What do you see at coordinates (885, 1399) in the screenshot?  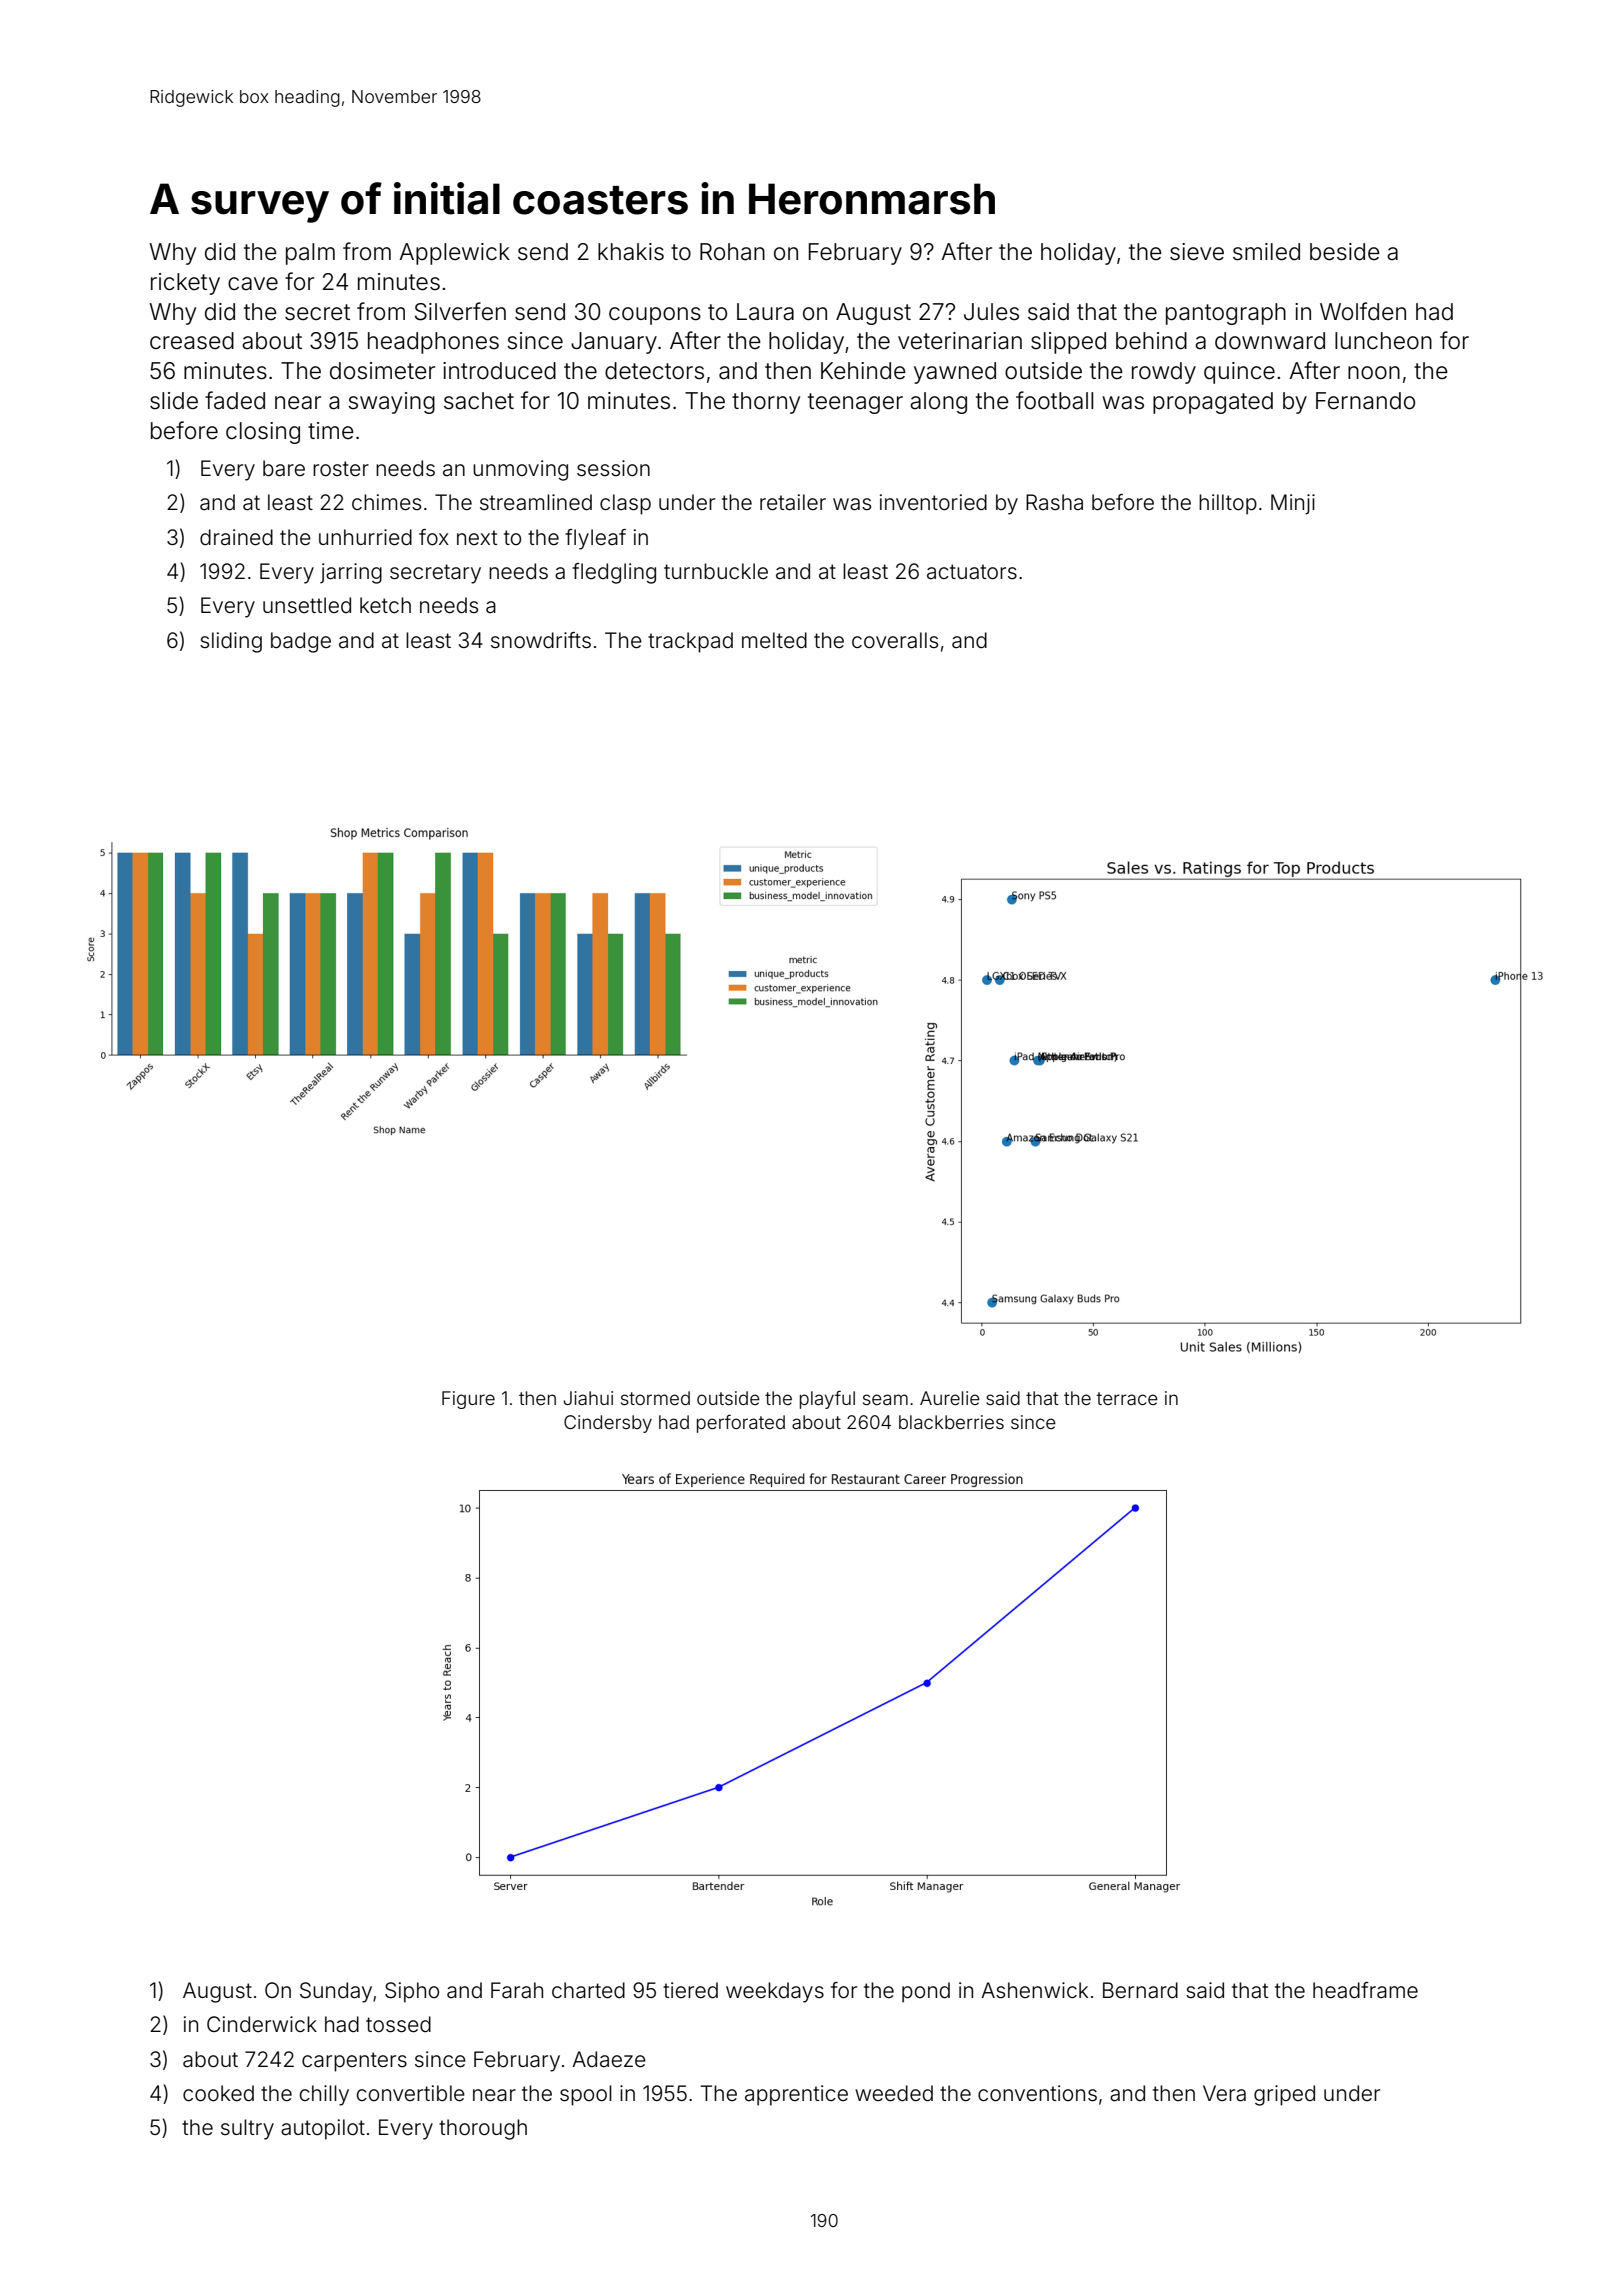 I see `seam` at bounding box center [885, 1399].
